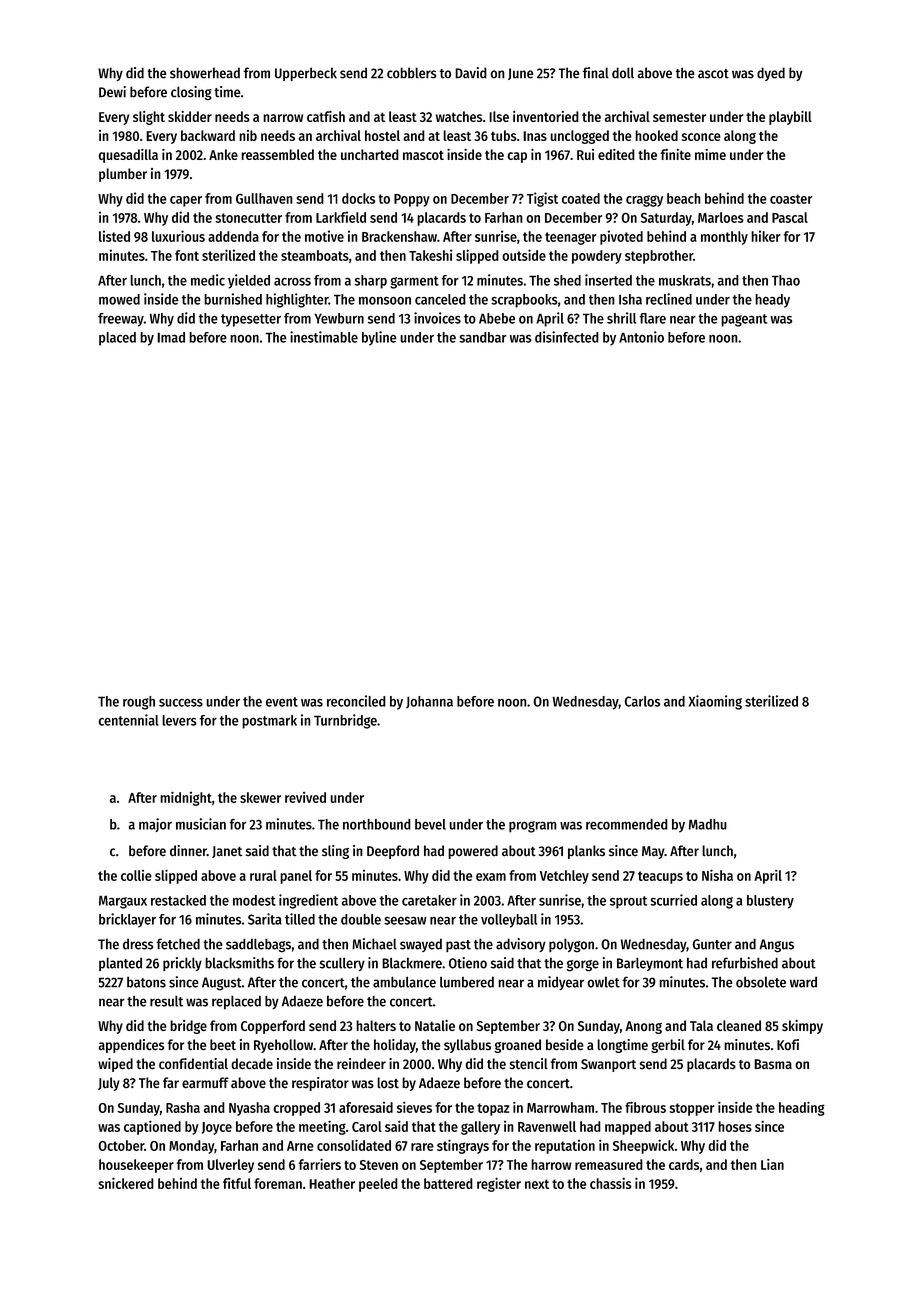 This screenshot has width=924, height=1308. I want to click on foreman, so click(278, 1183).
